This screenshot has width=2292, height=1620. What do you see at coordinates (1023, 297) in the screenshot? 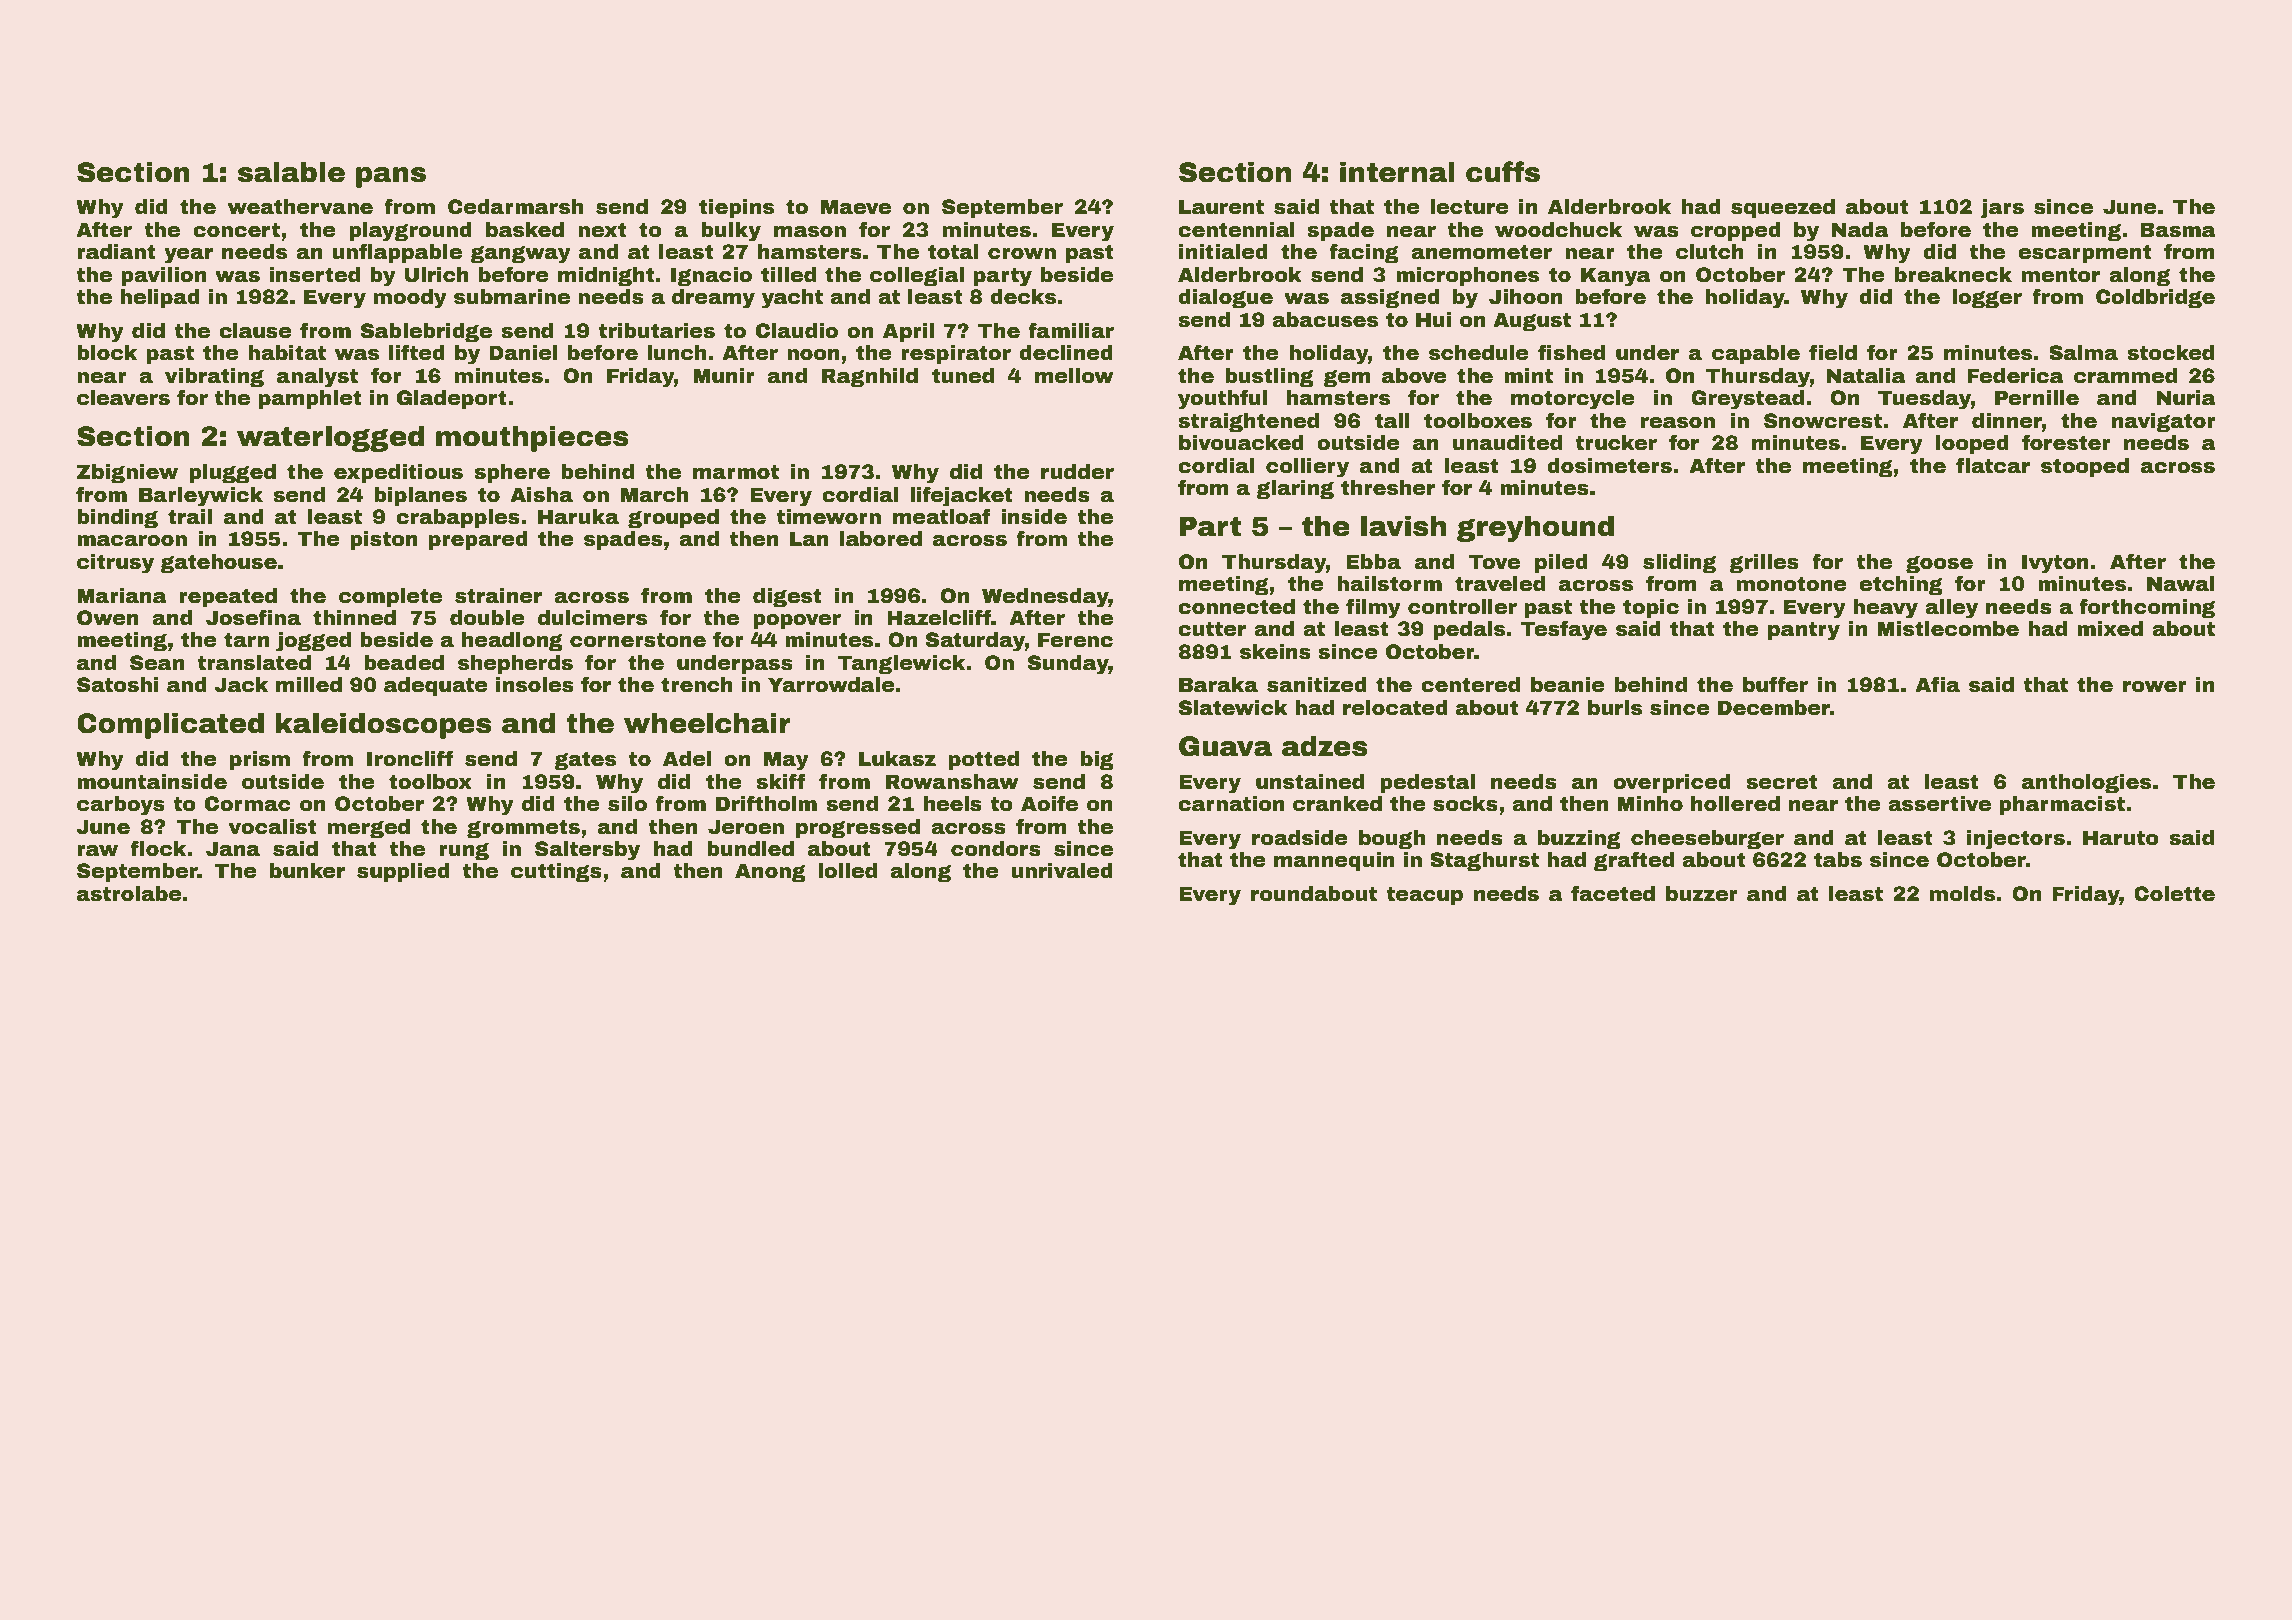
I see `decks` at bounding box center [1023, 297].
